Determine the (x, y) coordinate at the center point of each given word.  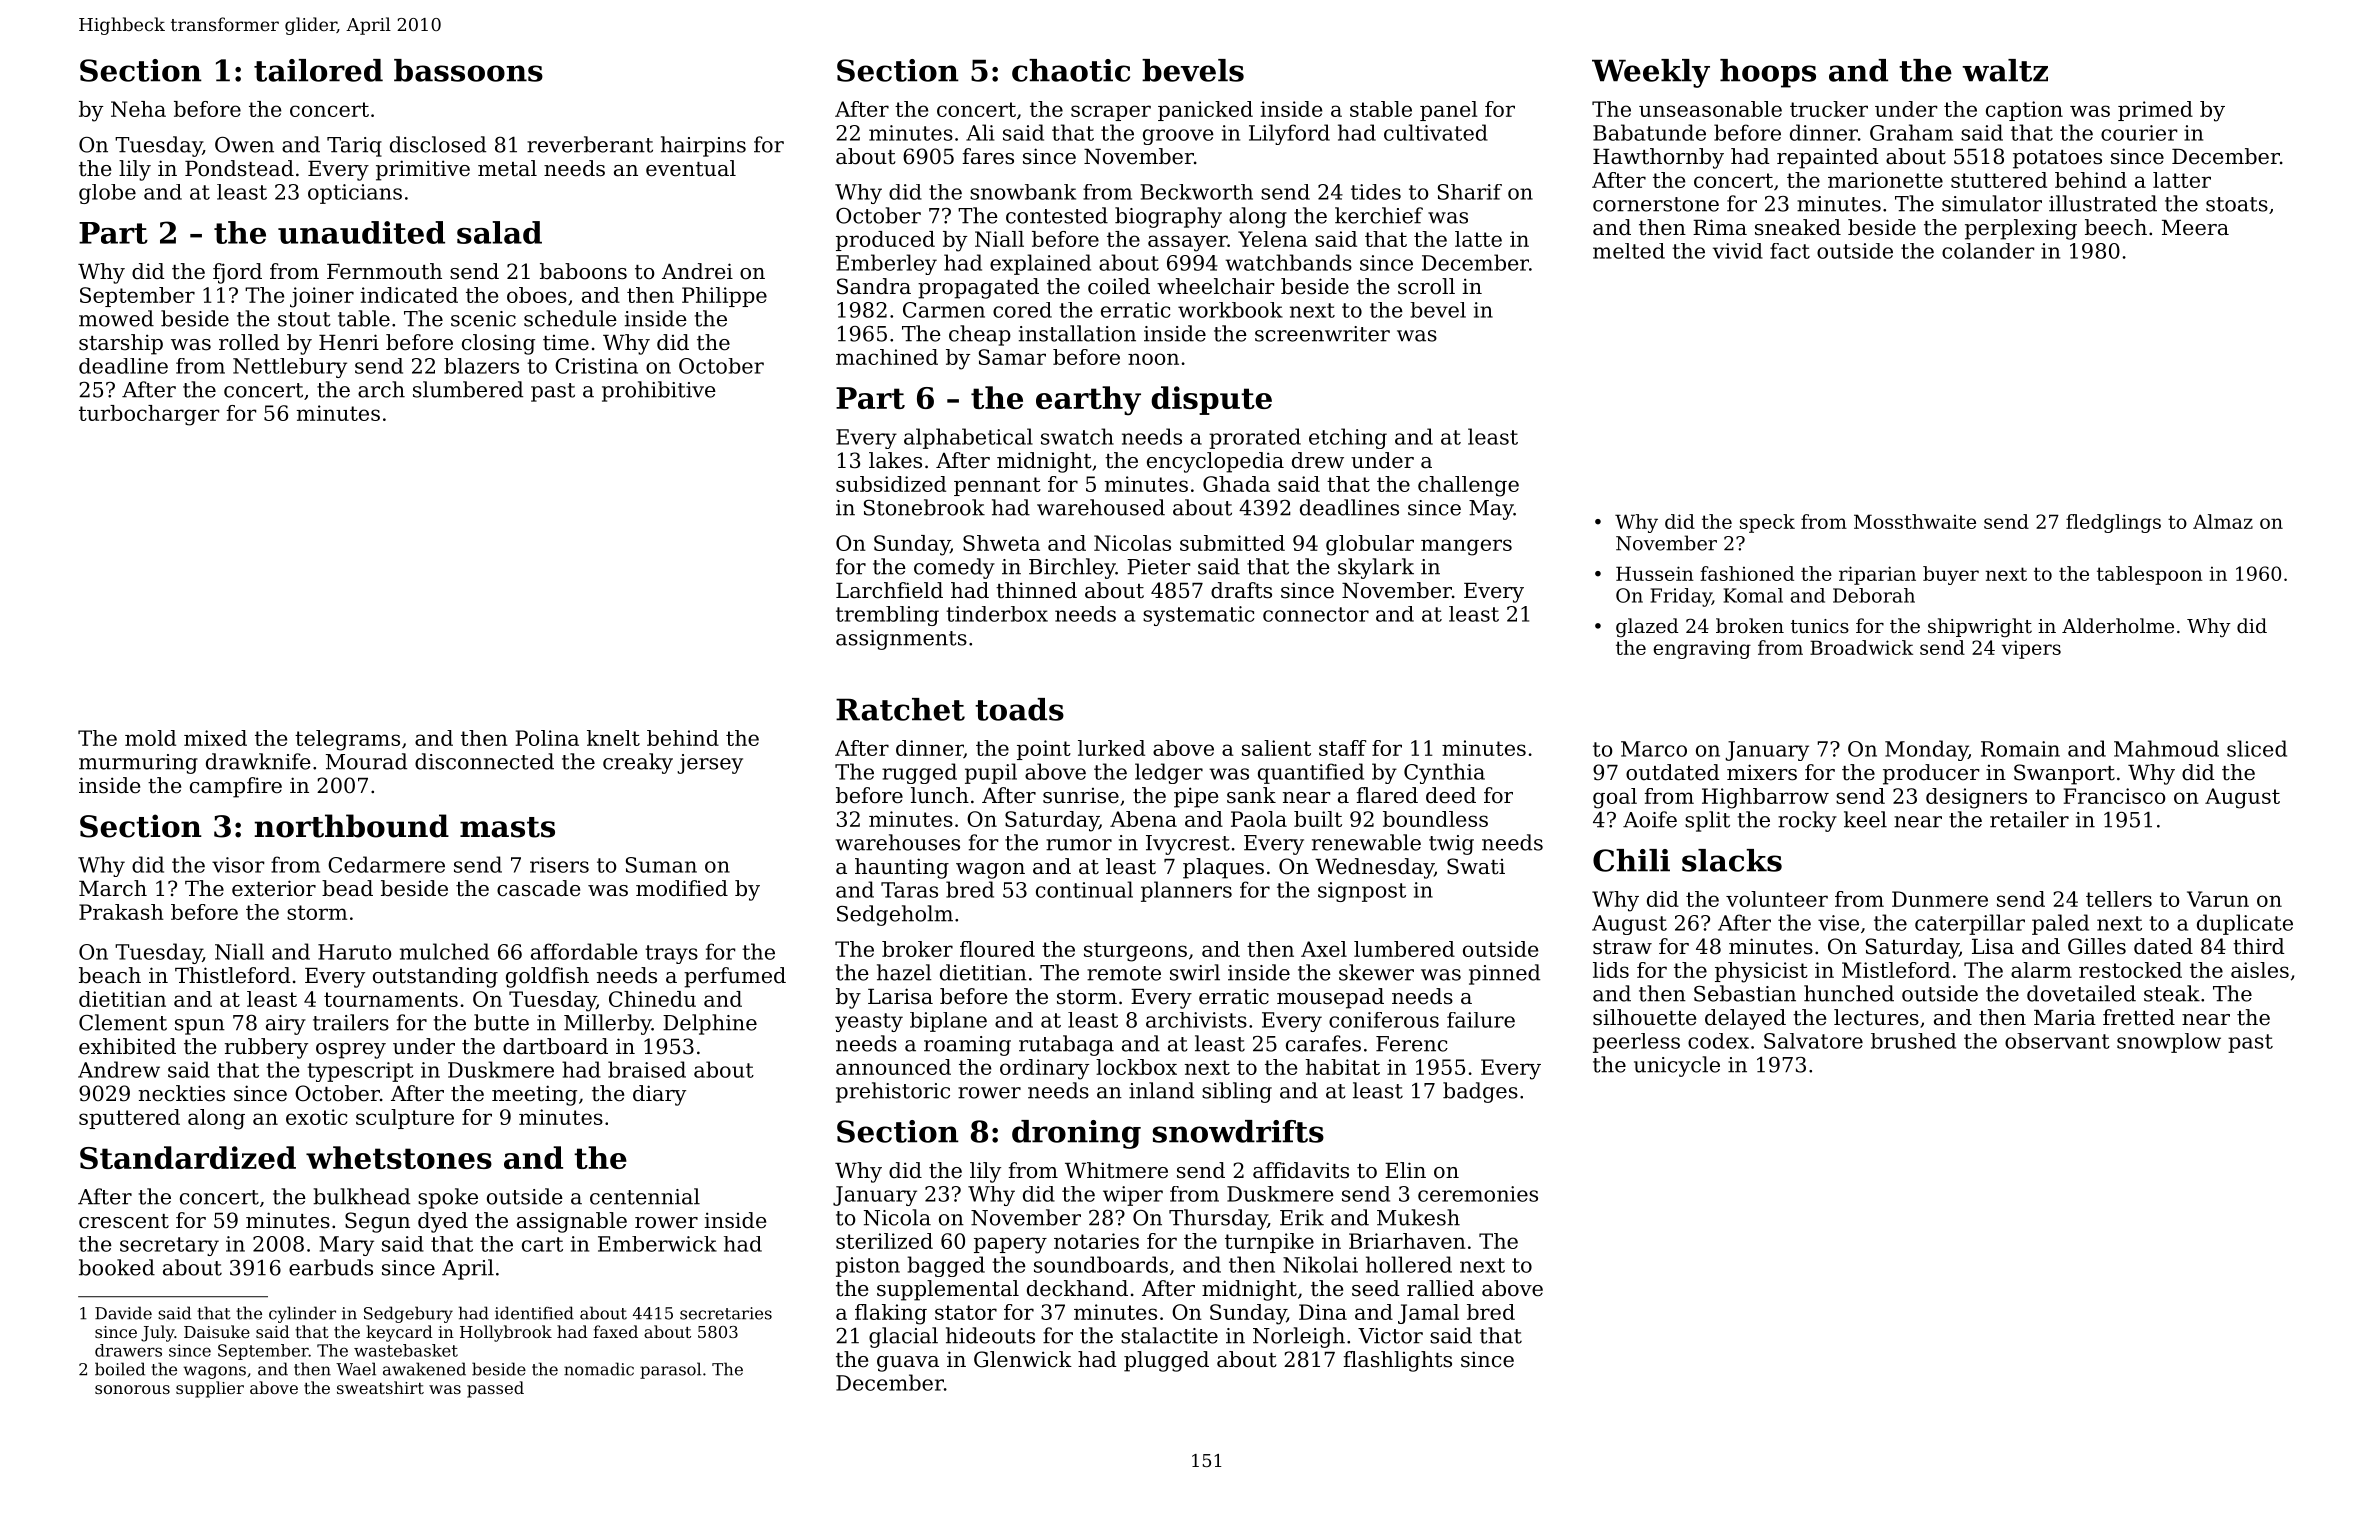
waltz (2005, 70)
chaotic (1071, 70)
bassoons (468, 70)
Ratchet (900, 709)
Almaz (2223, 521)
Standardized (188, 1157)
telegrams (347, 740)
